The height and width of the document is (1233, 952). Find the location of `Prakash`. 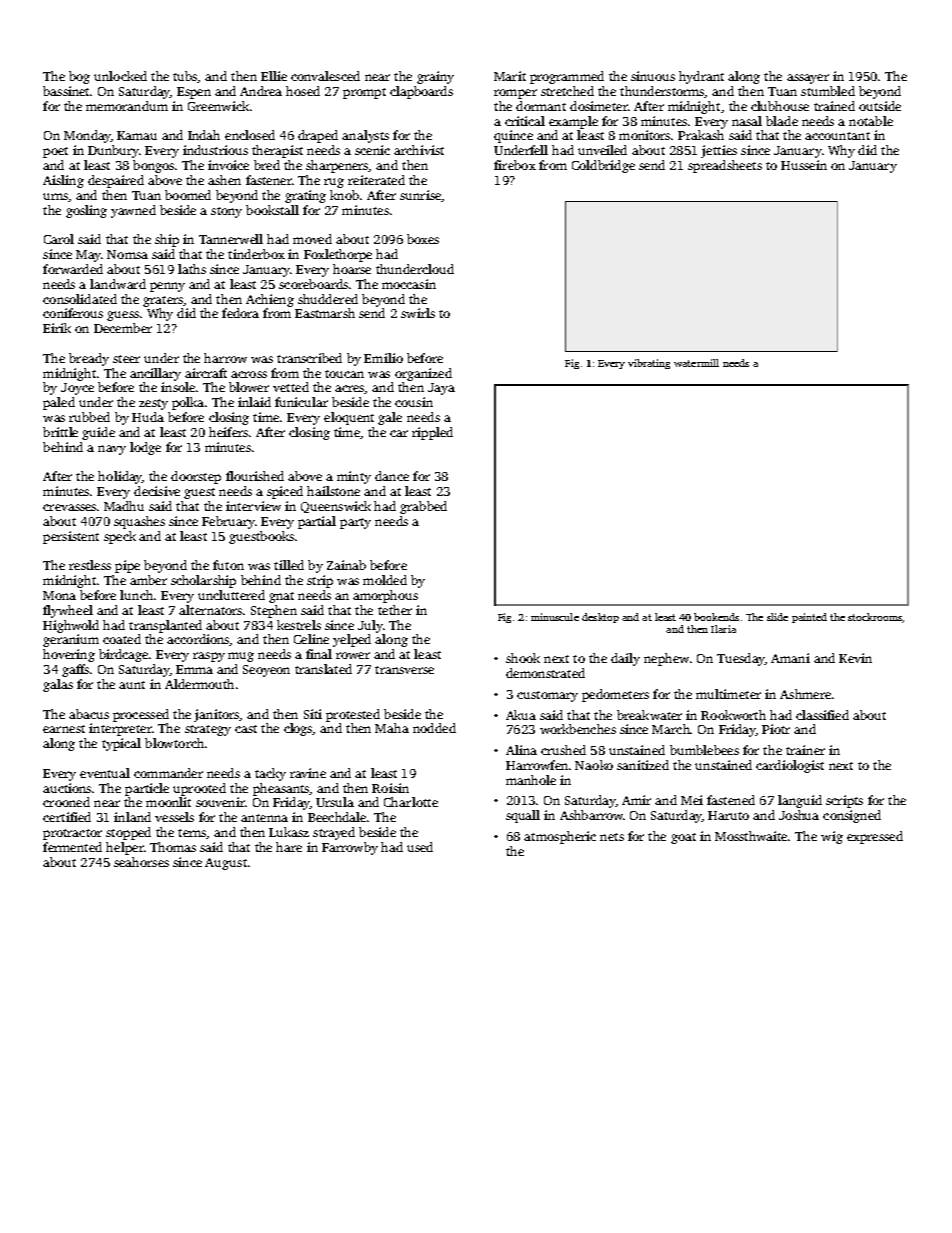

Prakash is located at coordinates (701, 135).
